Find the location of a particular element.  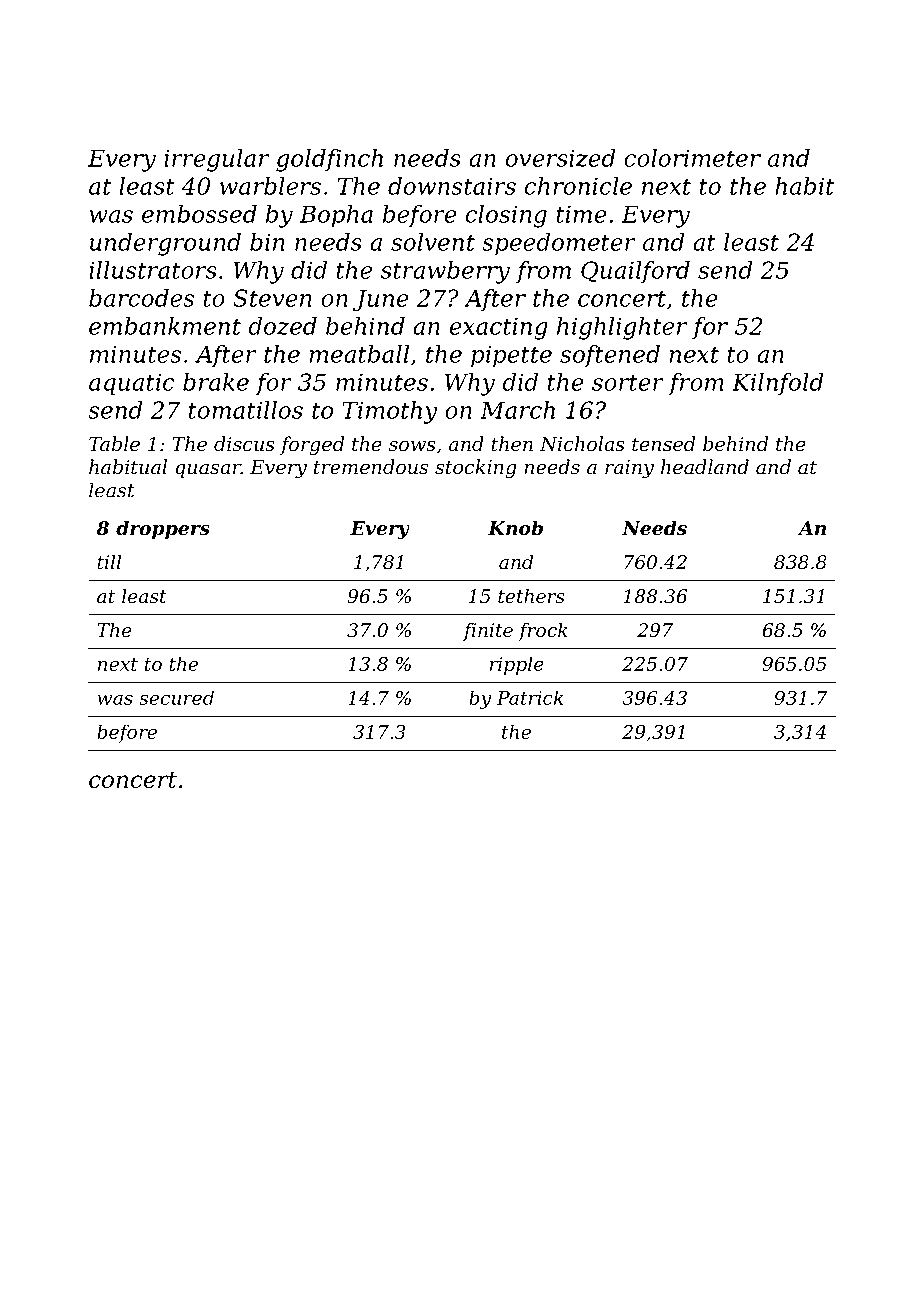

ripple is located at coordinates (517, 665).
